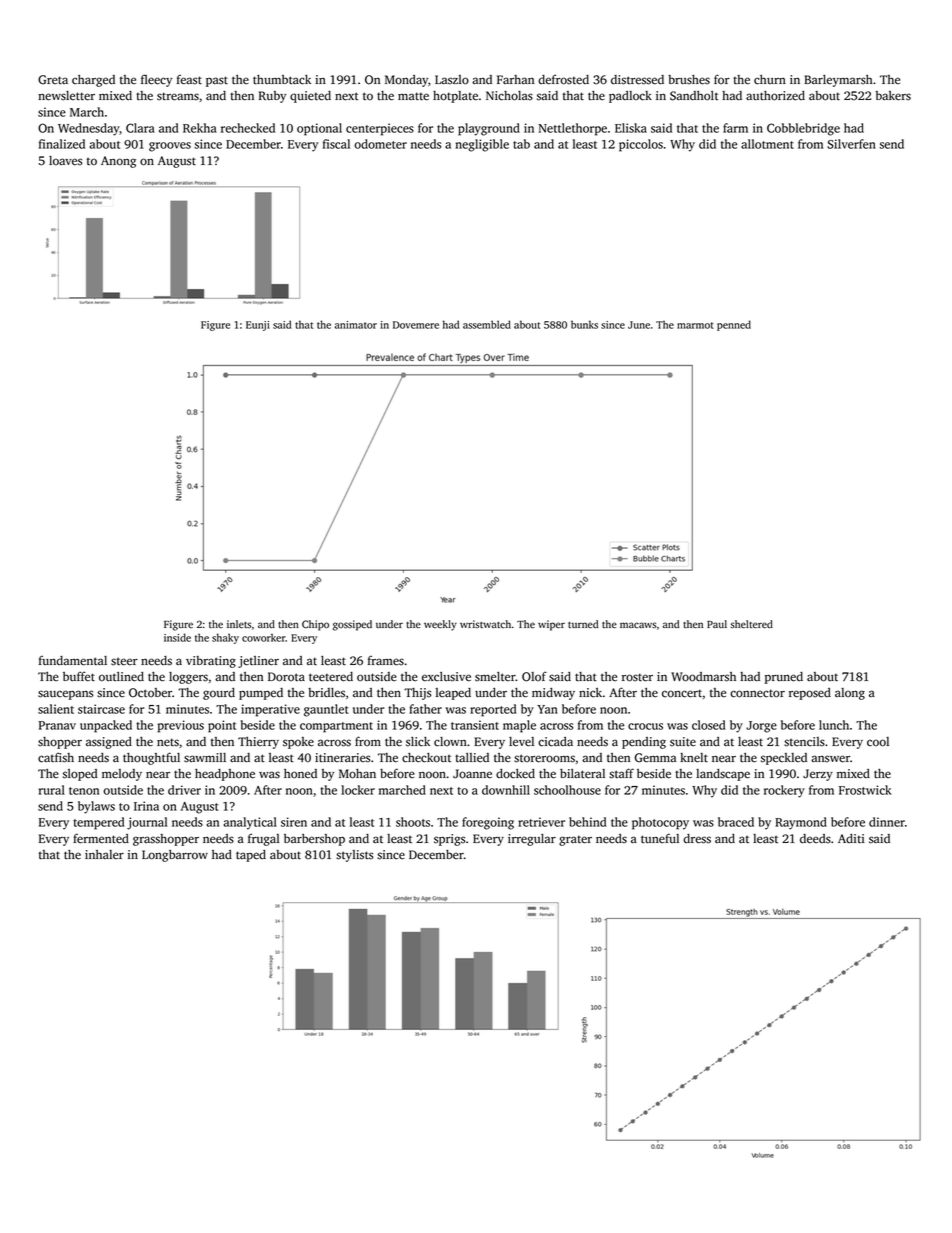  I want to click on wiper, so click(551, 625).
